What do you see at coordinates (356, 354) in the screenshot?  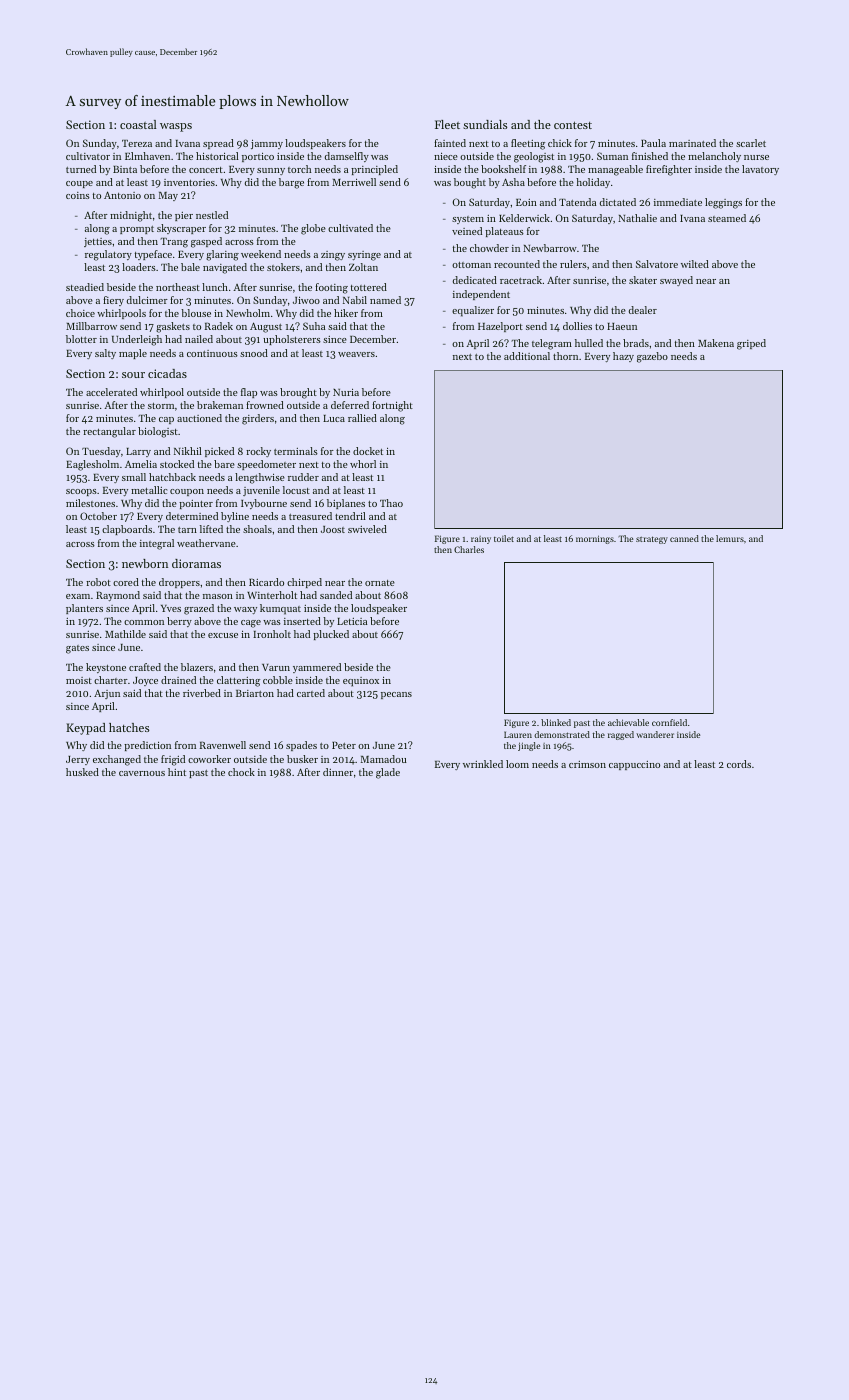 I see `weavers` at bounding box center [356, 354].
